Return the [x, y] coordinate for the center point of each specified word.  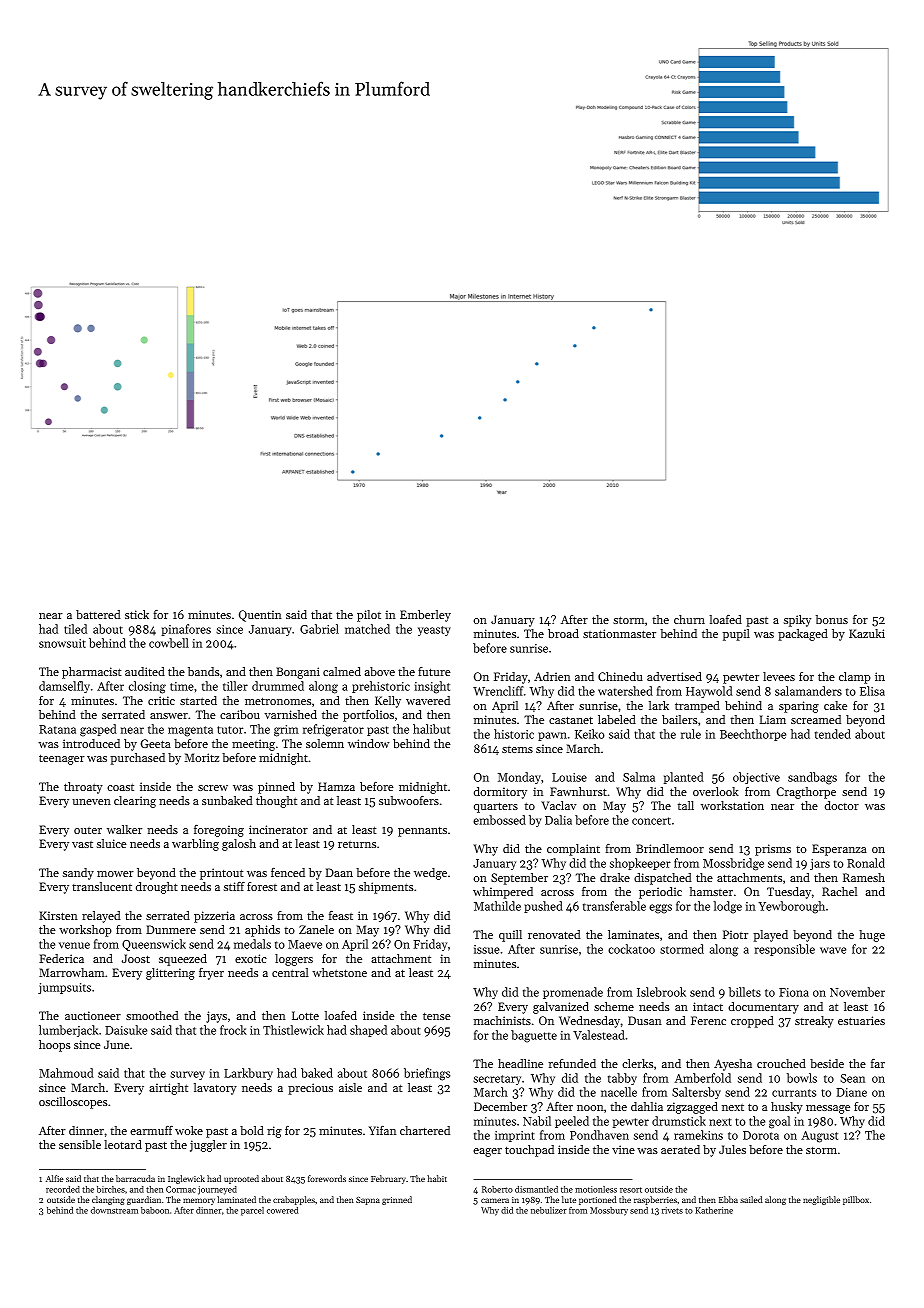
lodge [728, 907]
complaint [573, 850]
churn [689, 619]
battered [98, 614]
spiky [797, 621]
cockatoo [631, 949]
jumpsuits [64, 988]
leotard [123, 1144]
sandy [78, 874]
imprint [515, 1136]
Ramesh [864, 877]
